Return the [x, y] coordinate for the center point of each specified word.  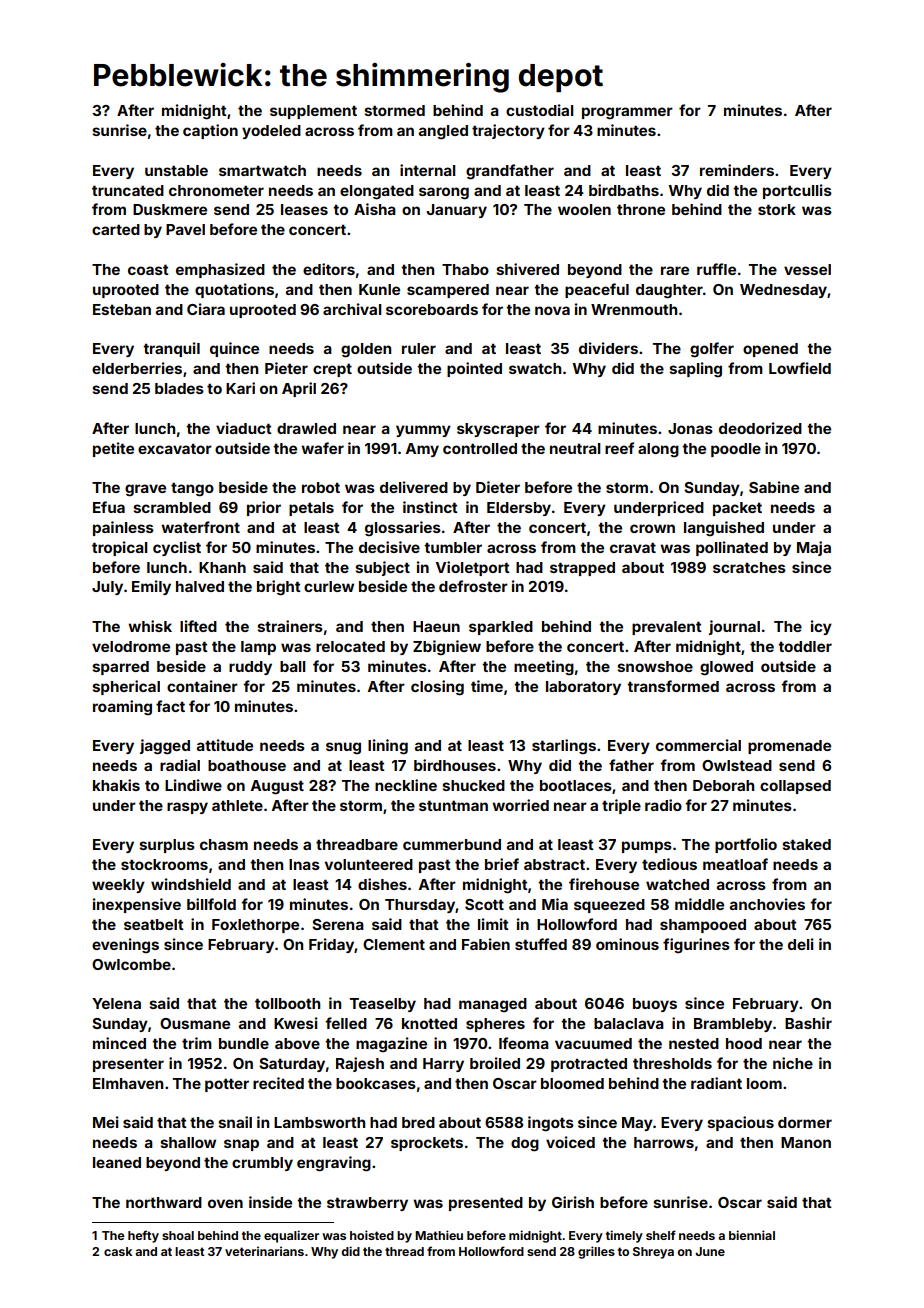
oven [225, 1203]
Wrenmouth [634, 309]
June [710, 1251]
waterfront [200, 527]
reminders [737, 170]
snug [343, 748]
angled [443, 132]
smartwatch [262, 170]
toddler [805, 646]
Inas [304, 864]
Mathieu [439, 1235]
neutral [575, 448]
